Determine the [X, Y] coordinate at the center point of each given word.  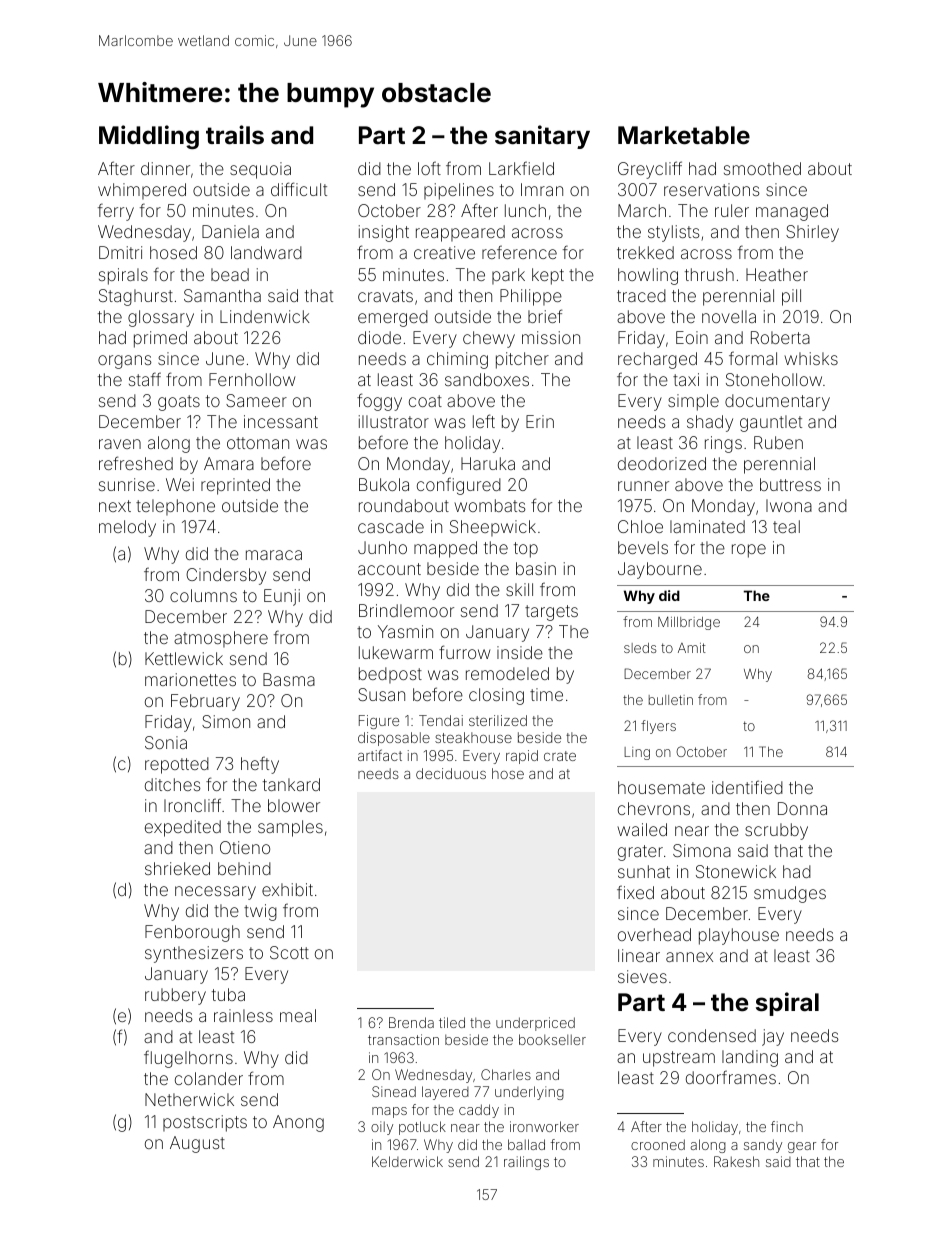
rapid [522, 757]
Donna [802, 808]
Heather [777, 274]
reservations [712, 189]
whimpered [142, 191]
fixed [635, 892]
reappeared [460, 233]
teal [786, 526]
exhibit [287, 889]
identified [747, 787]
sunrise [127, 484]
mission [551, 337]
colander [209, 1078]
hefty [260, 765]
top [526, 550]
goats [179, 403]
